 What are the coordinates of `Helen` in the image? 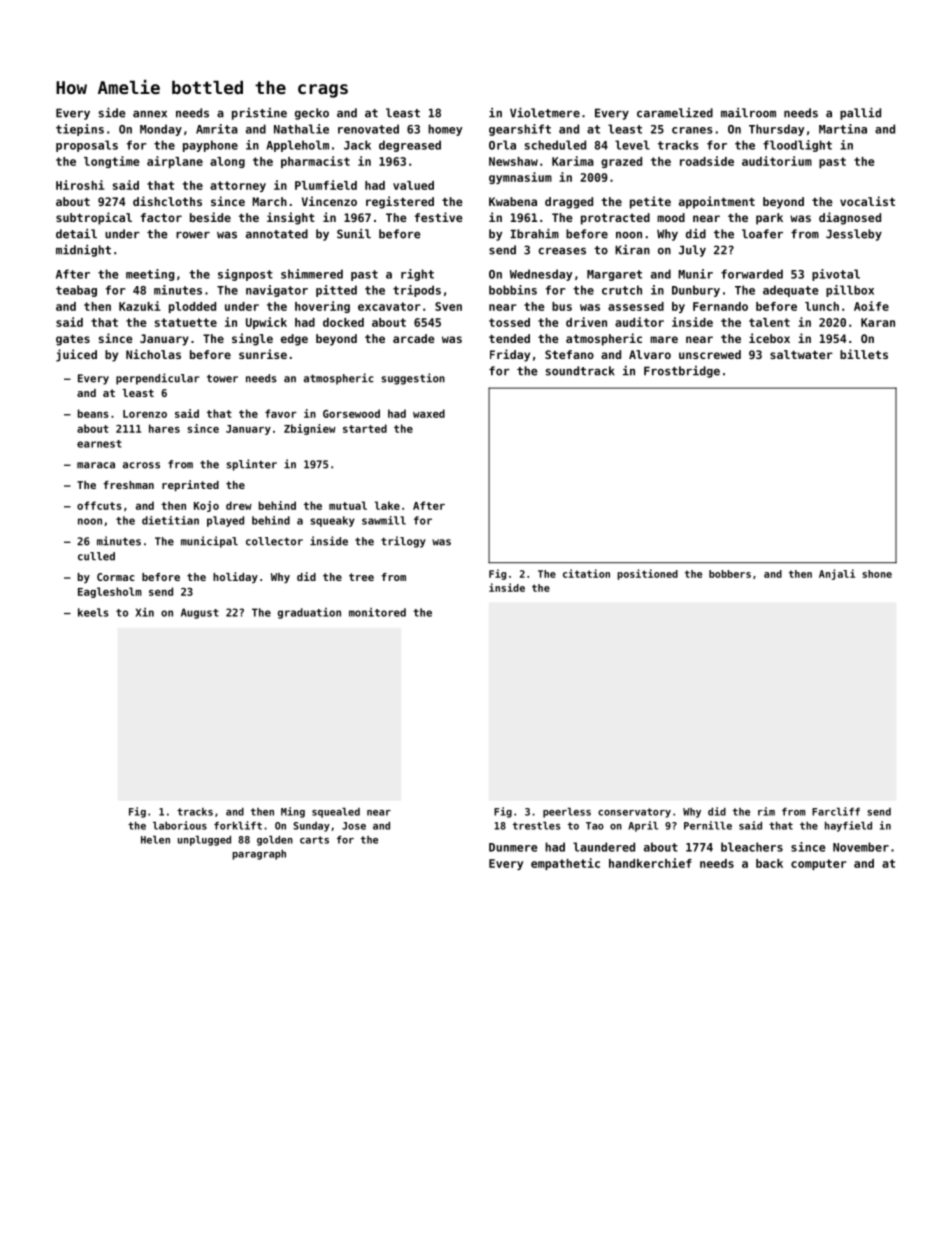 It's located at (155, 840).
